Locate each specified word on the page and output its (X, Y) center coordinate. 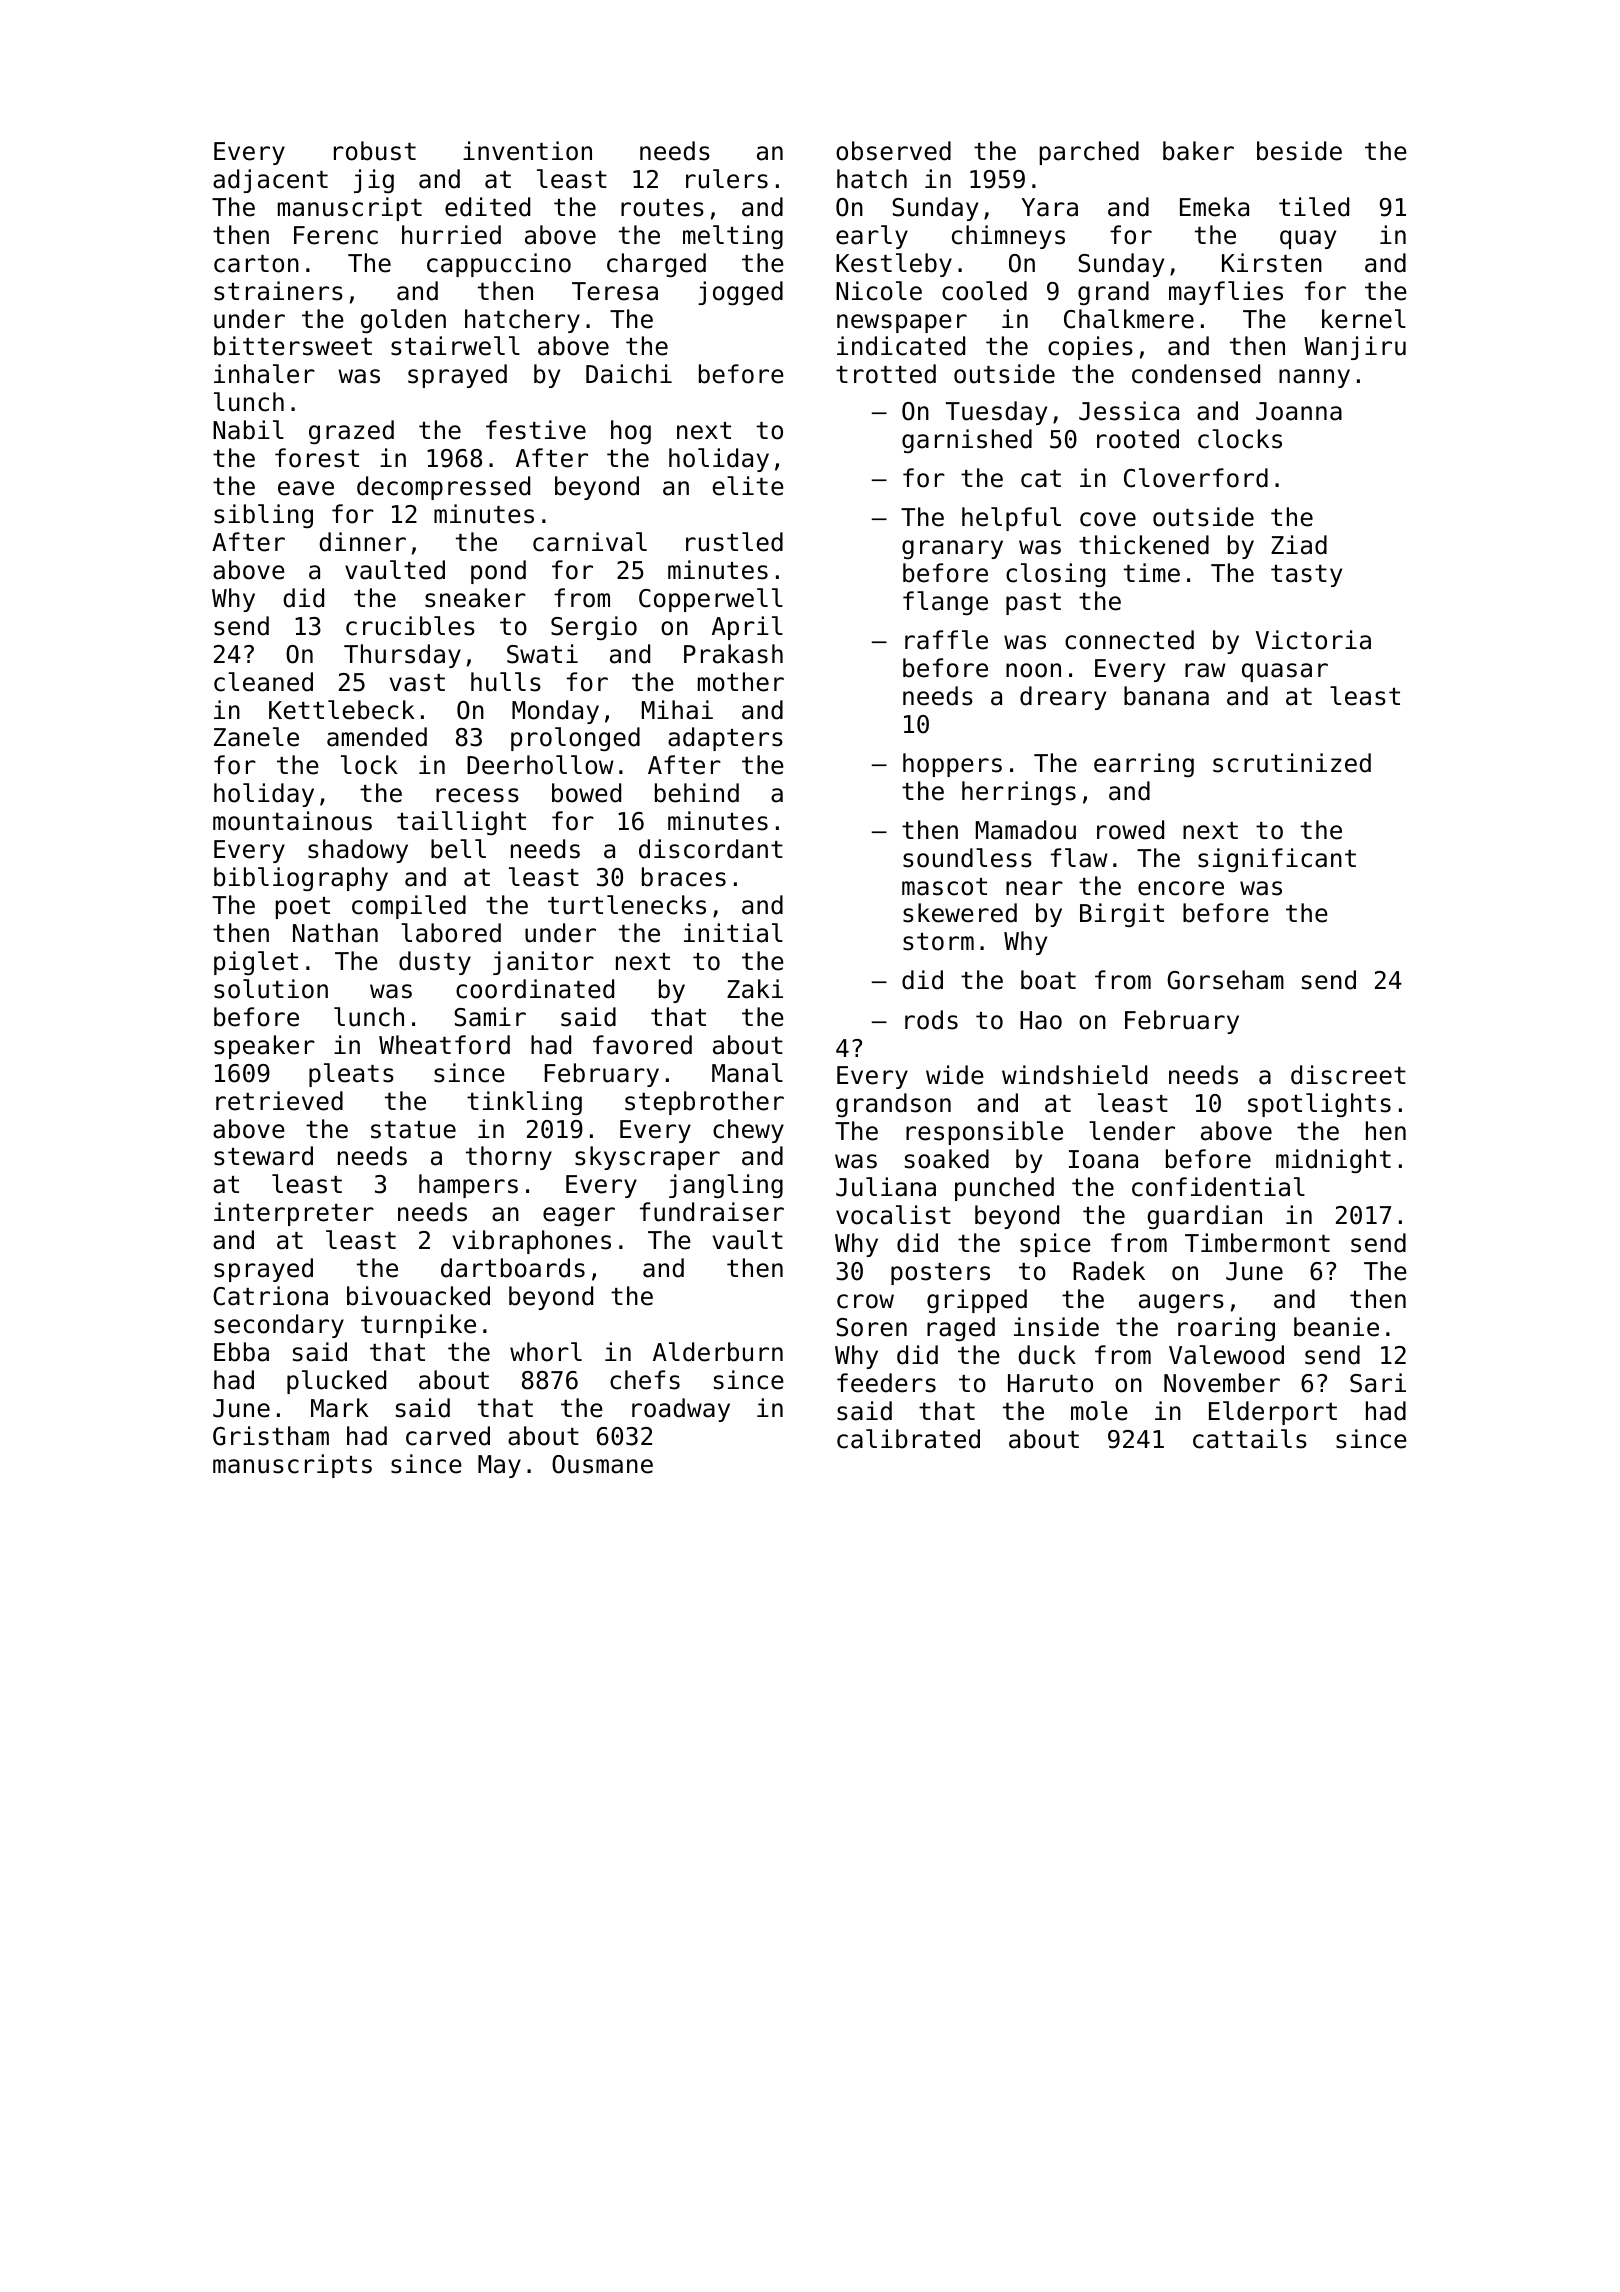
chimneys (1008, 237)
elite (748, 486)
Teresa (615, 291)
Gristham (271, 1436)
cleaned (263, 682)
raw (1205, 670)
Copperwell (711, 600)
